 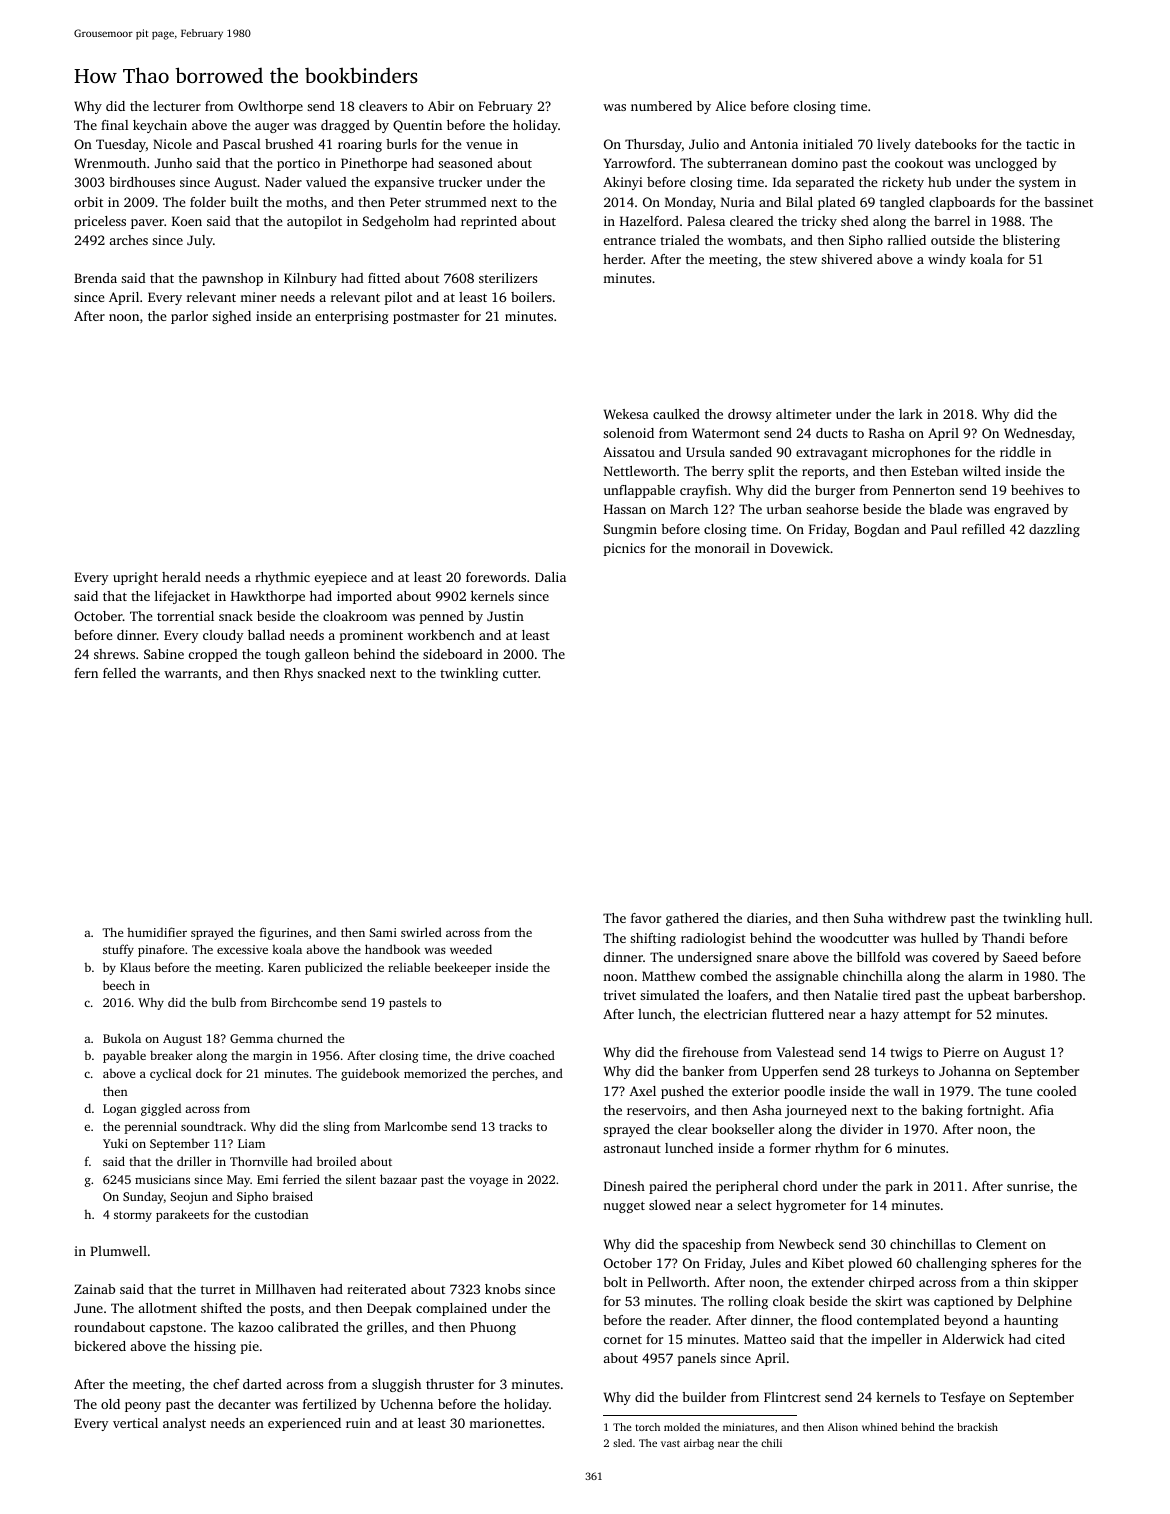 I want to click on wilted, so click(x=982, y=471).
